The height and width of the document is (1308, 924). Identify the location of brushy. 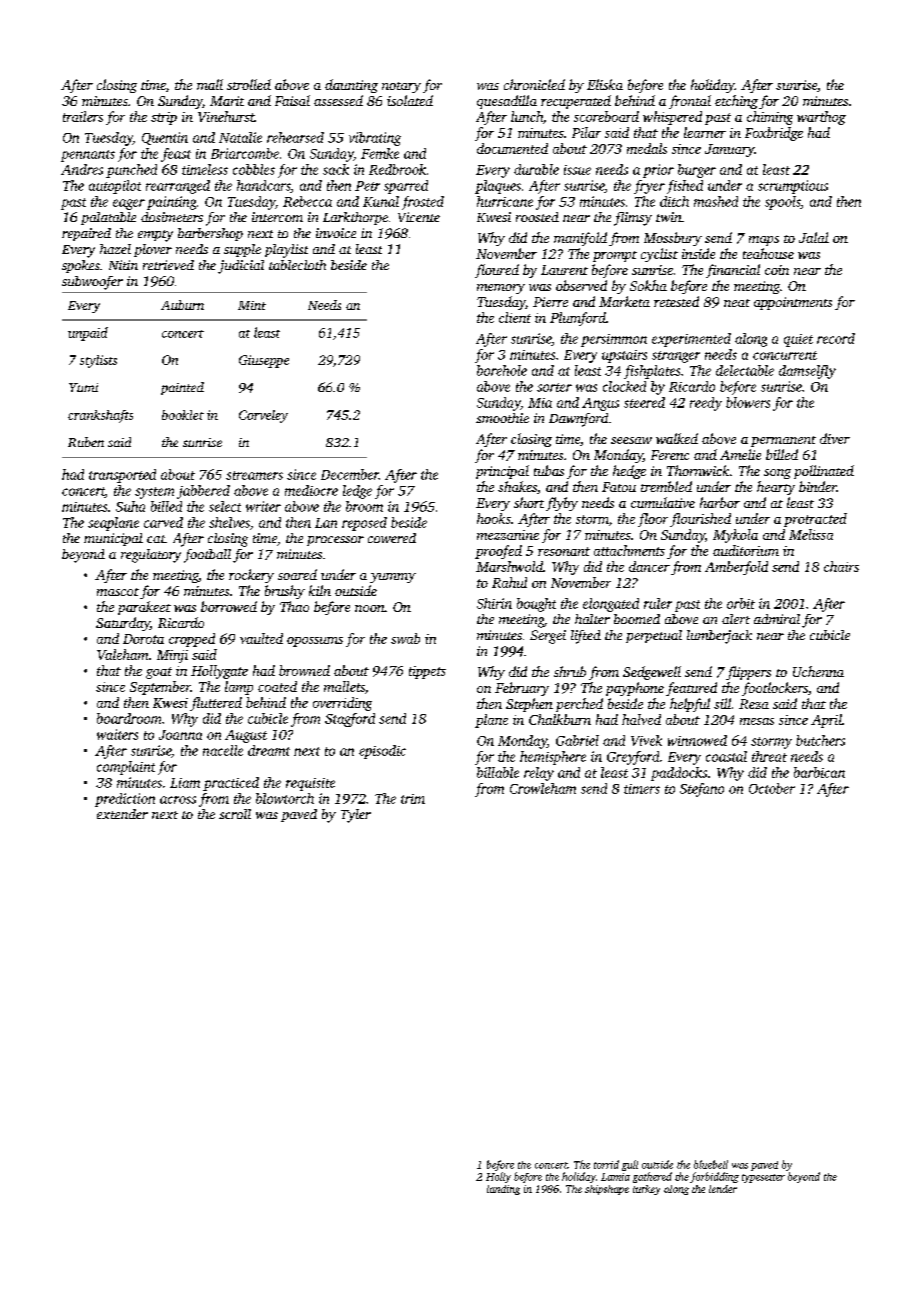
(285, 592).
